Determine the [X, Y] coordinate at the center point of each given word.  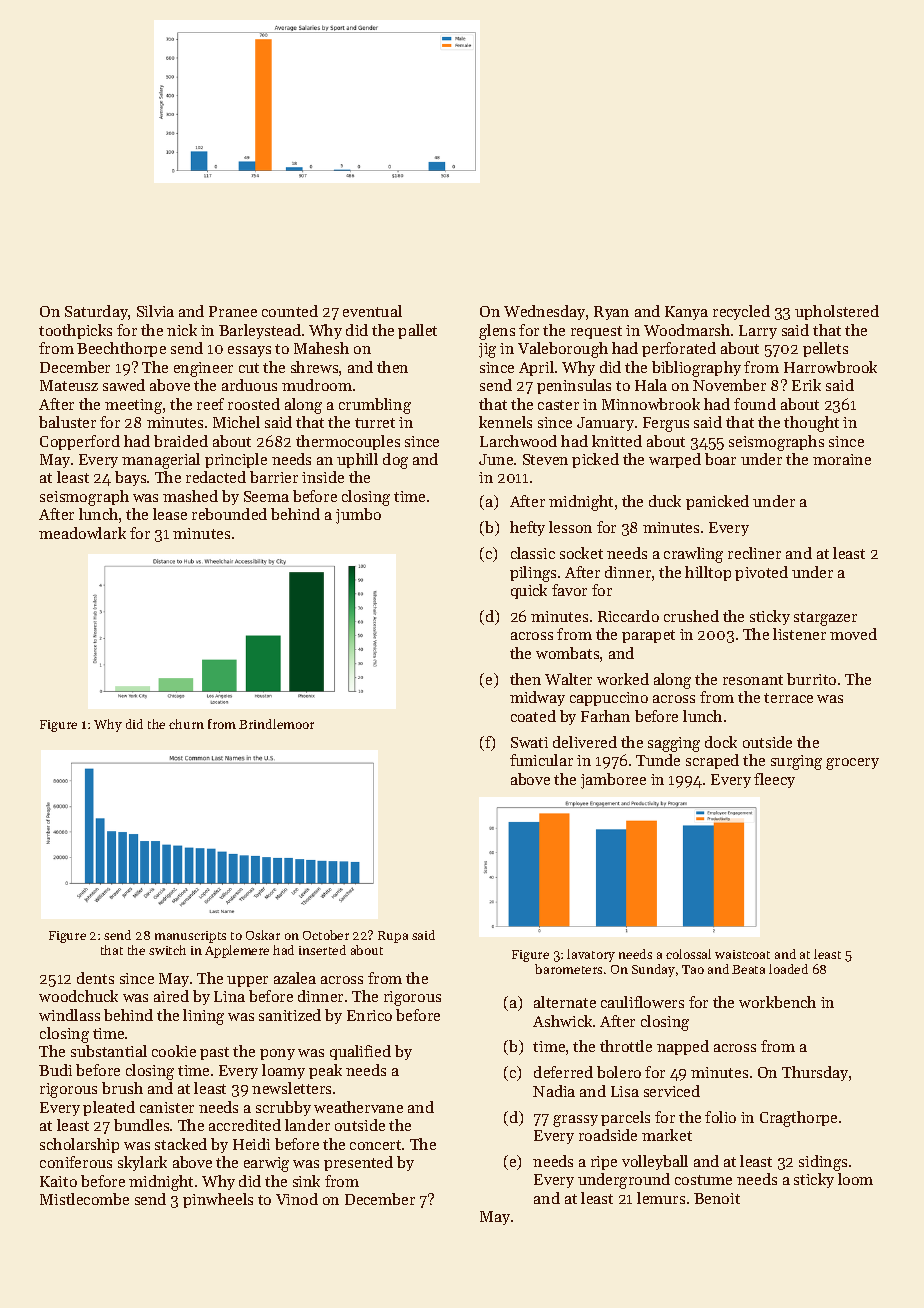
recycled [741, 312]
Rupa [393, 937]
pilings [533, 574]
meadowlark [82, 533]
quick [529, 591]
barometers [568, 969]
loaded [788, 969]
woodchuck [78, 996]
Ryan [611, 313]
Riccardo [628, 616]
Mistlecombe [84, 1199]
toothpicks [75, 331]
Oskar [263, 935]
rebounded [229, 514]
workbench [777, 1002]
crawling [693, 555]
